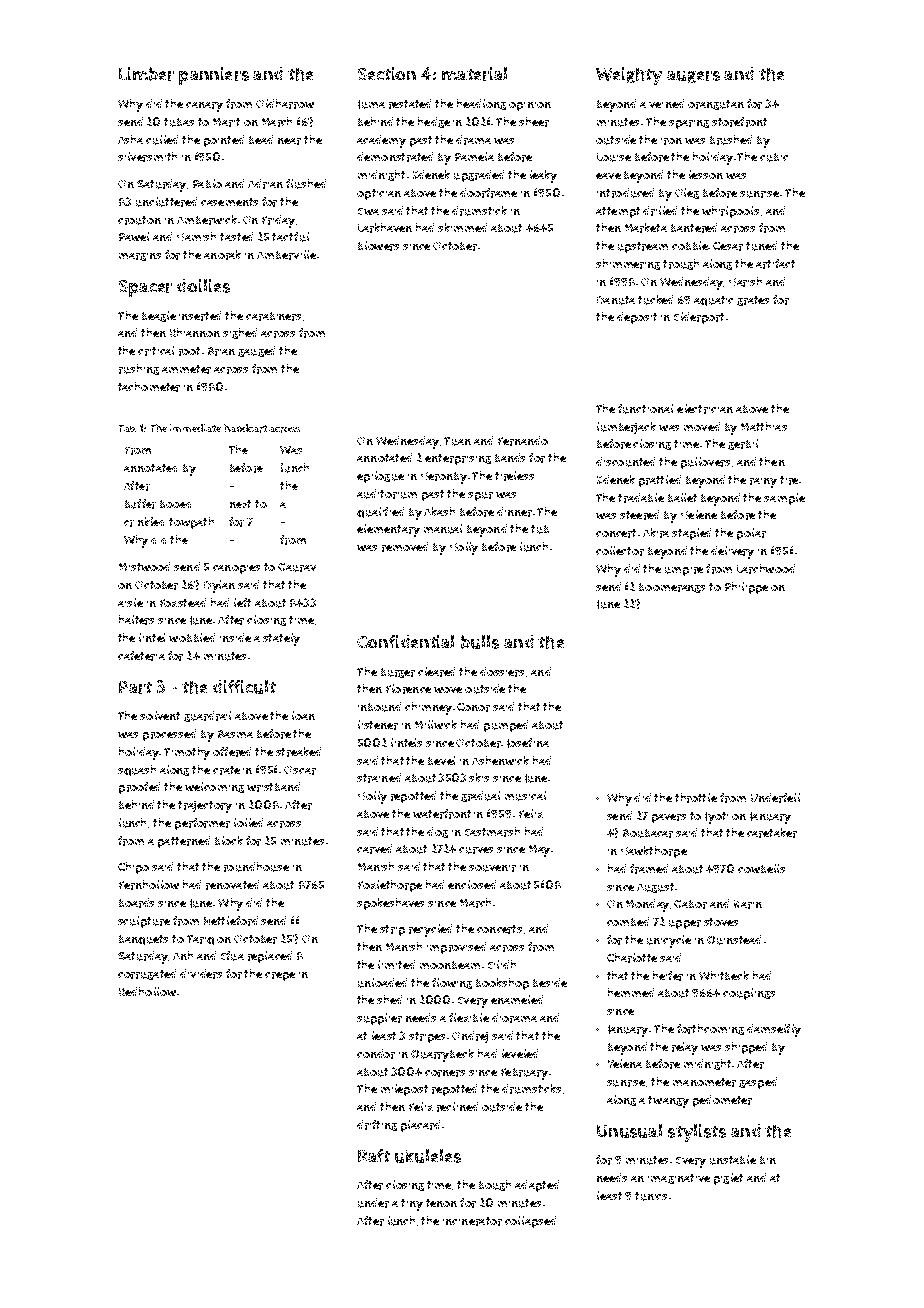 This screenshot has width=924, height=1308. Describe the element at coordinates (530, 106) in the screenshot. I see `opinion` at that location.
